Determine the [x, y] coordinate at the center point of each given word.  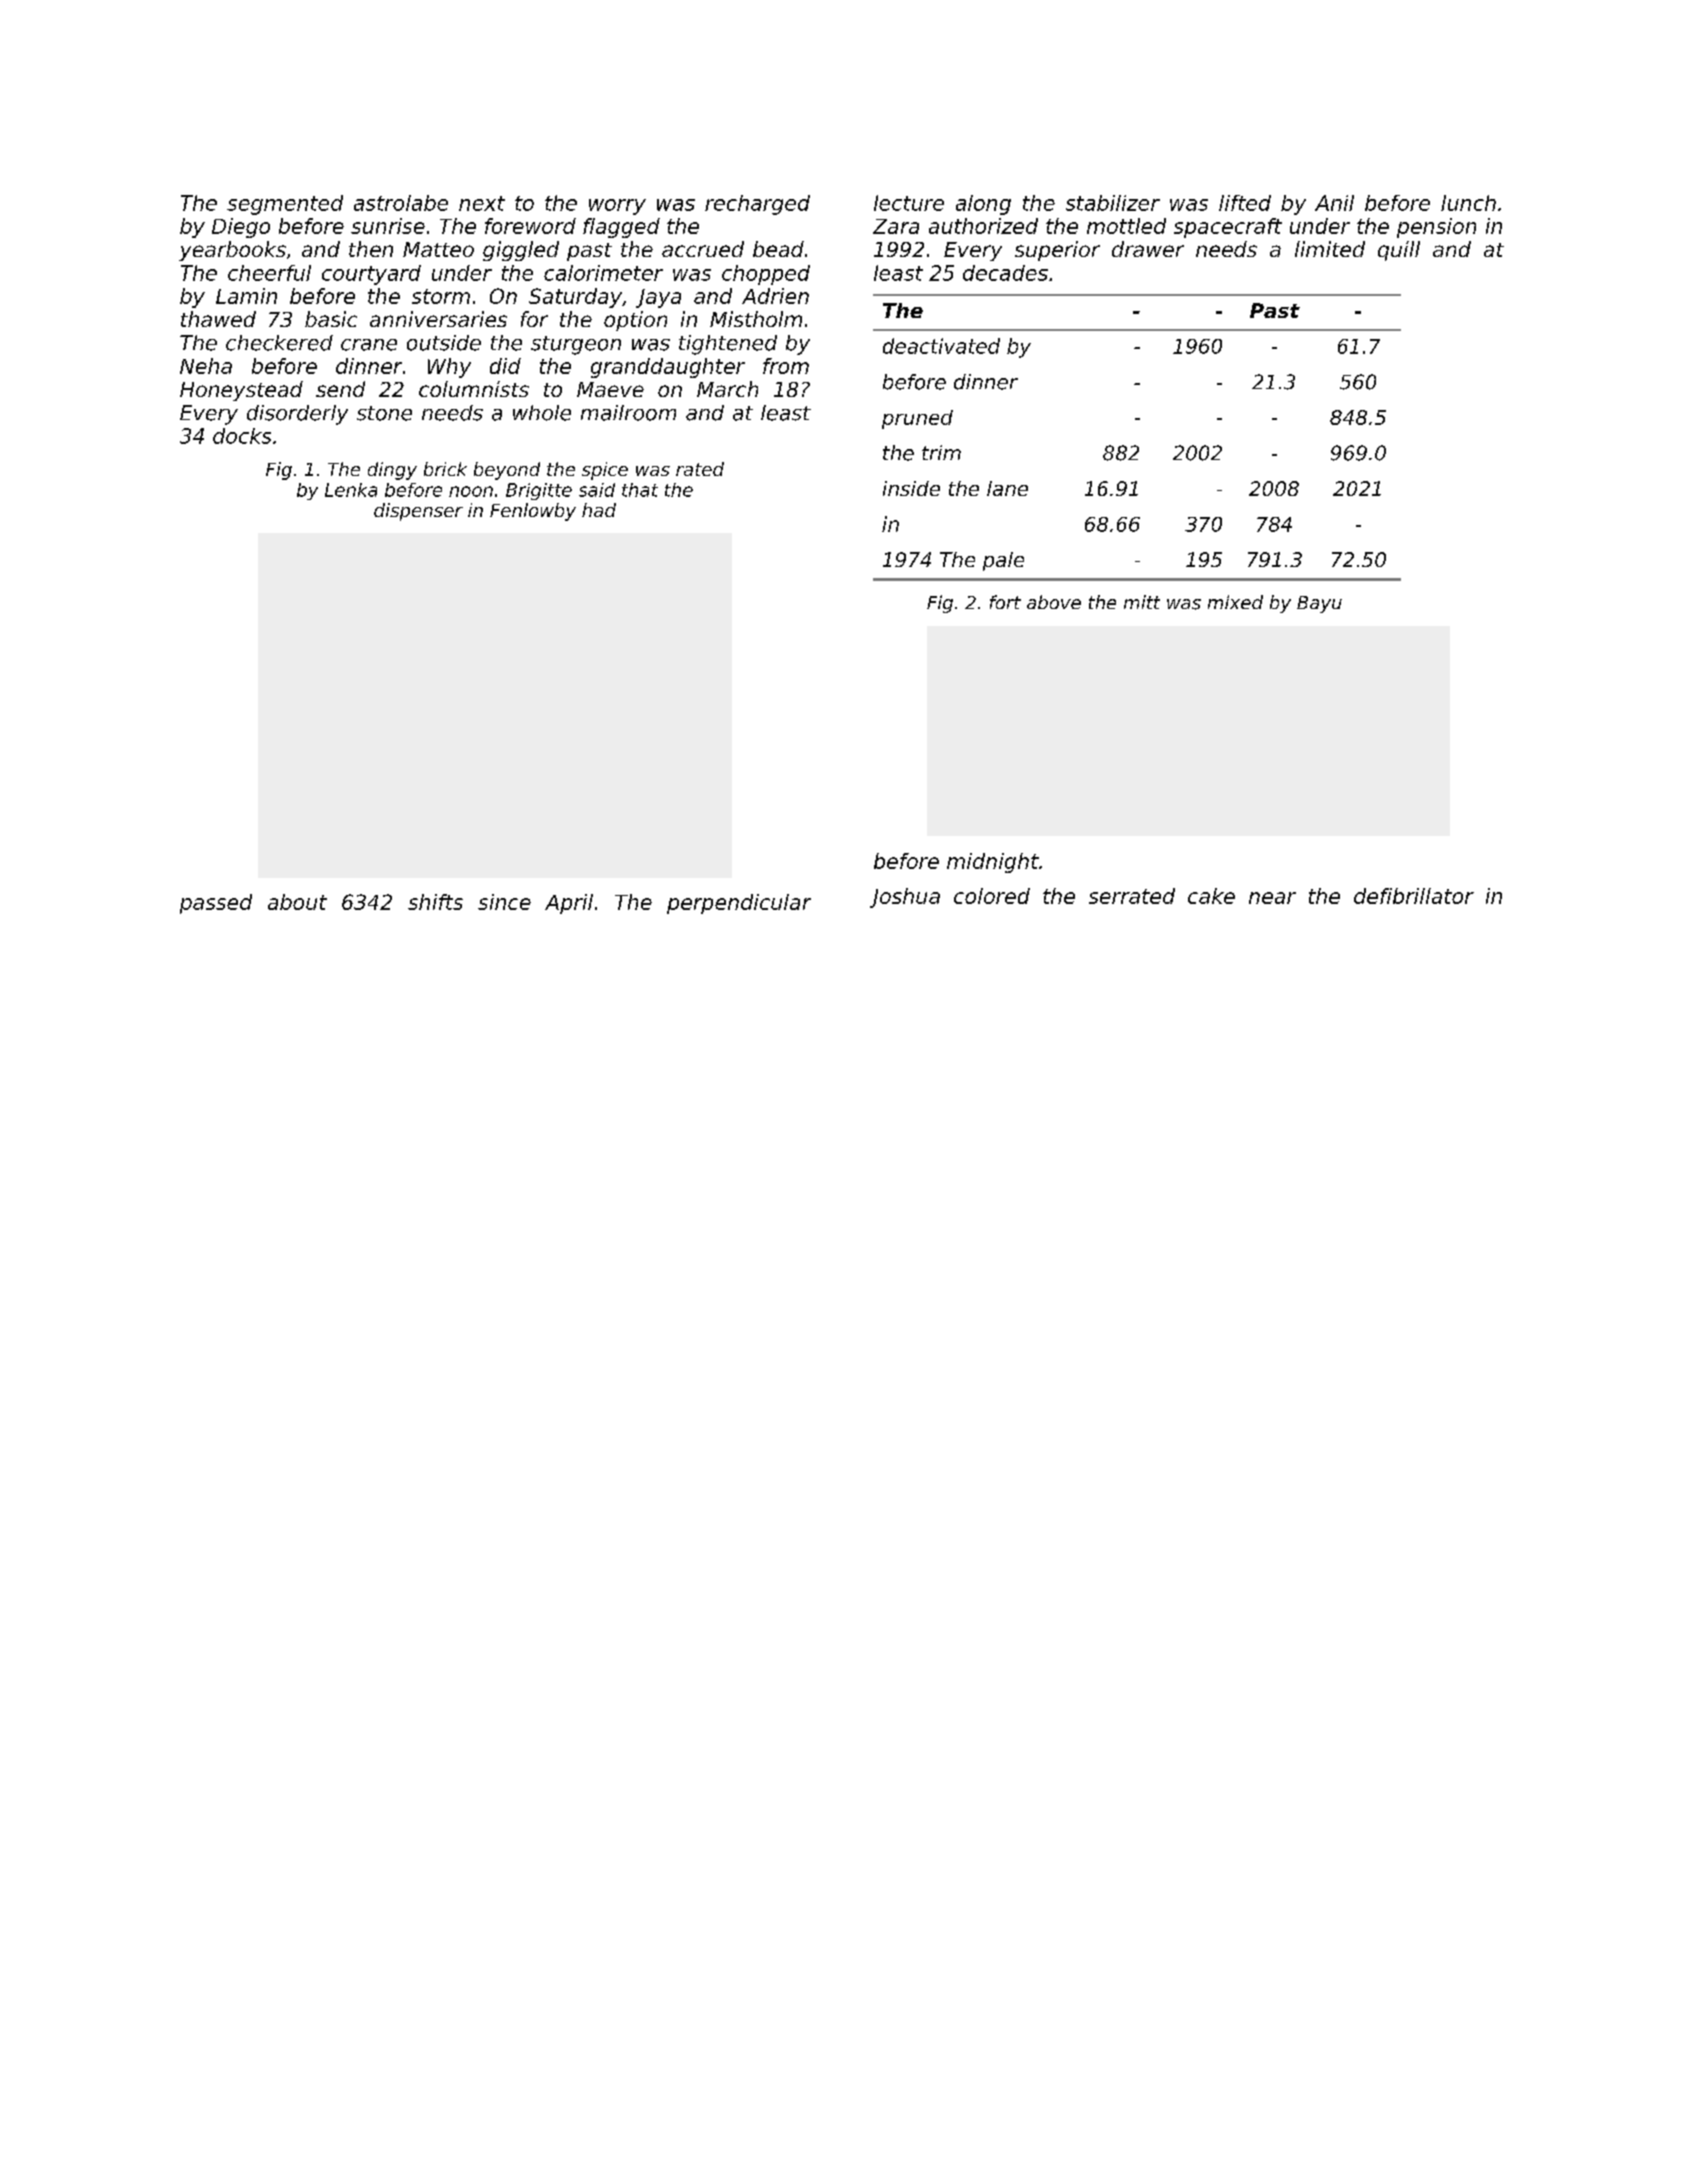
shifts [435, 902]
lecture [909, 203]
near [1272, 898]
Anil [1334, 203]
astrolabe [401, 203]
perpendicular [739, 904]
